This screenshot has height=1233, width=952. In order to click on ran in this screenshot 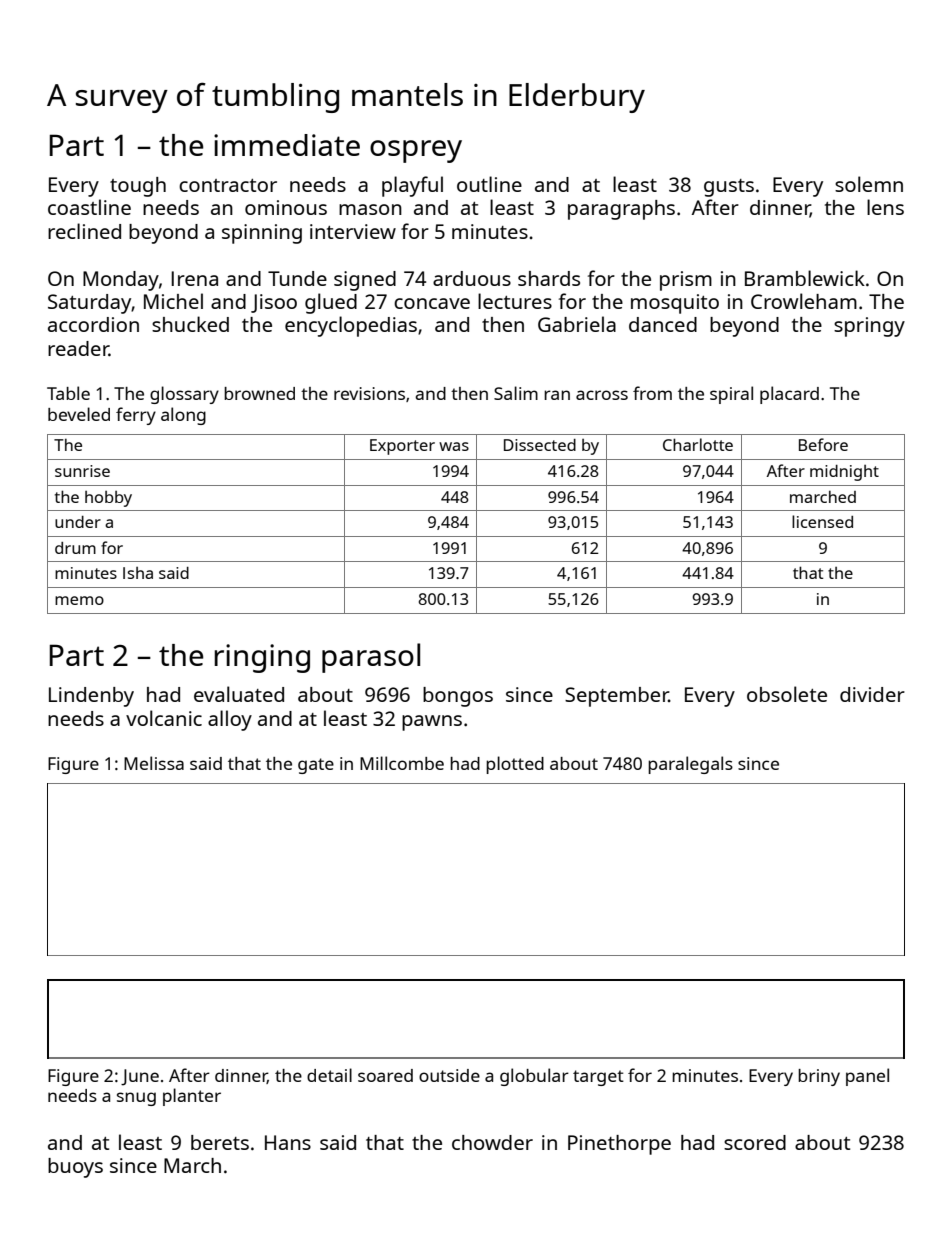, I will do `click(557, 395)`.
